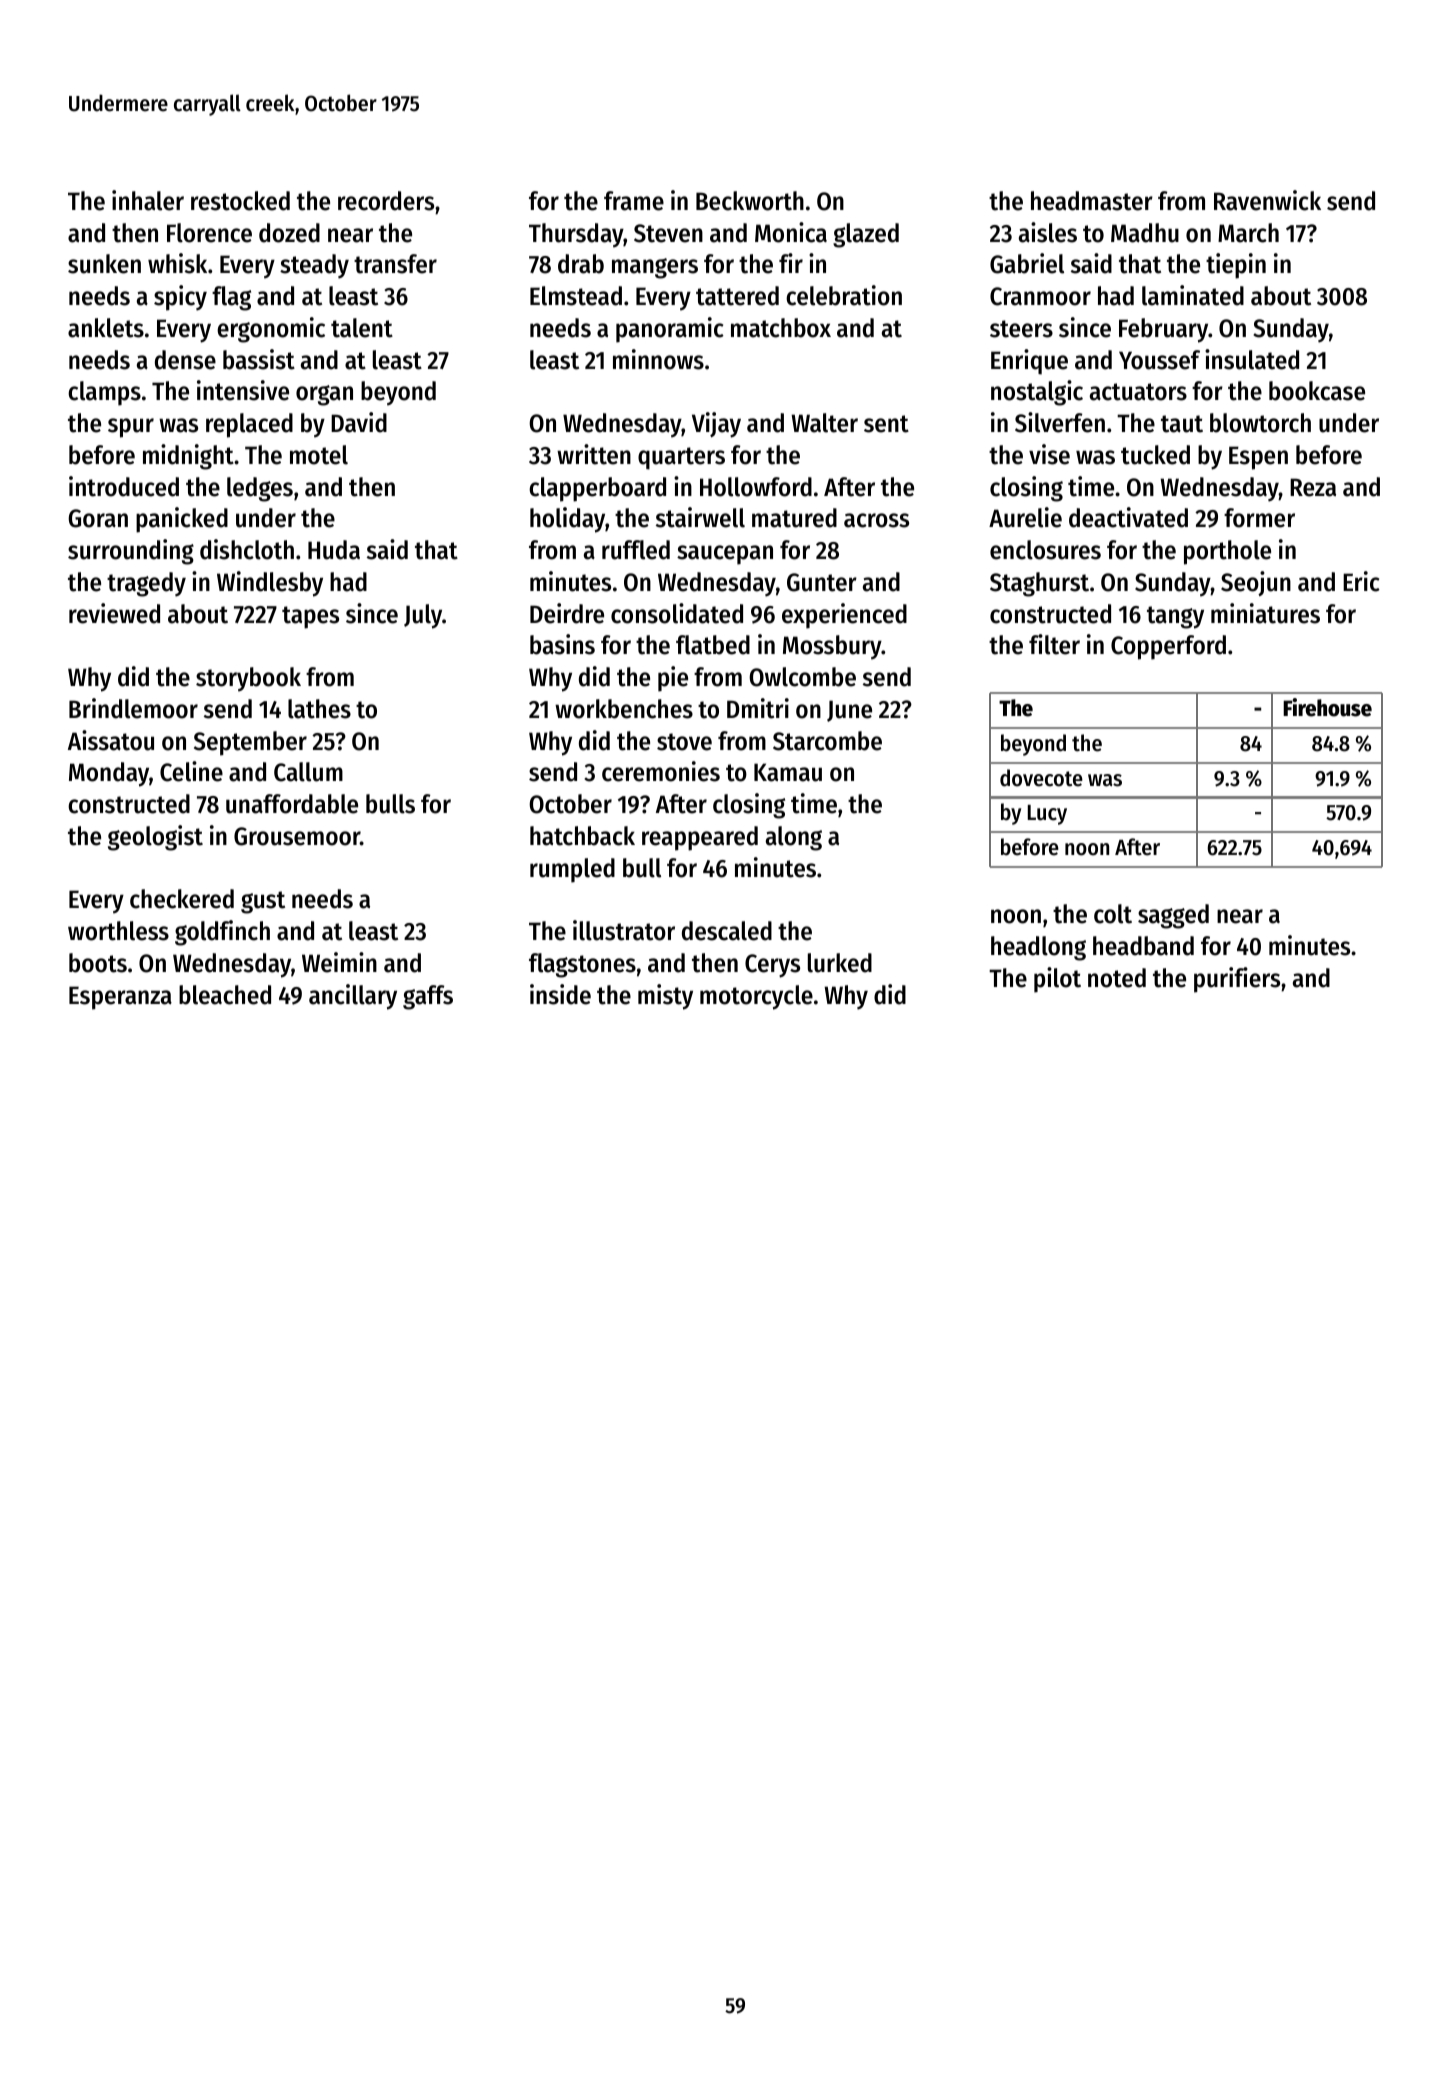  What do you see at coordinates (120, 998) in the document?
I see `Esperanza` at bounding box center [120, 998].
